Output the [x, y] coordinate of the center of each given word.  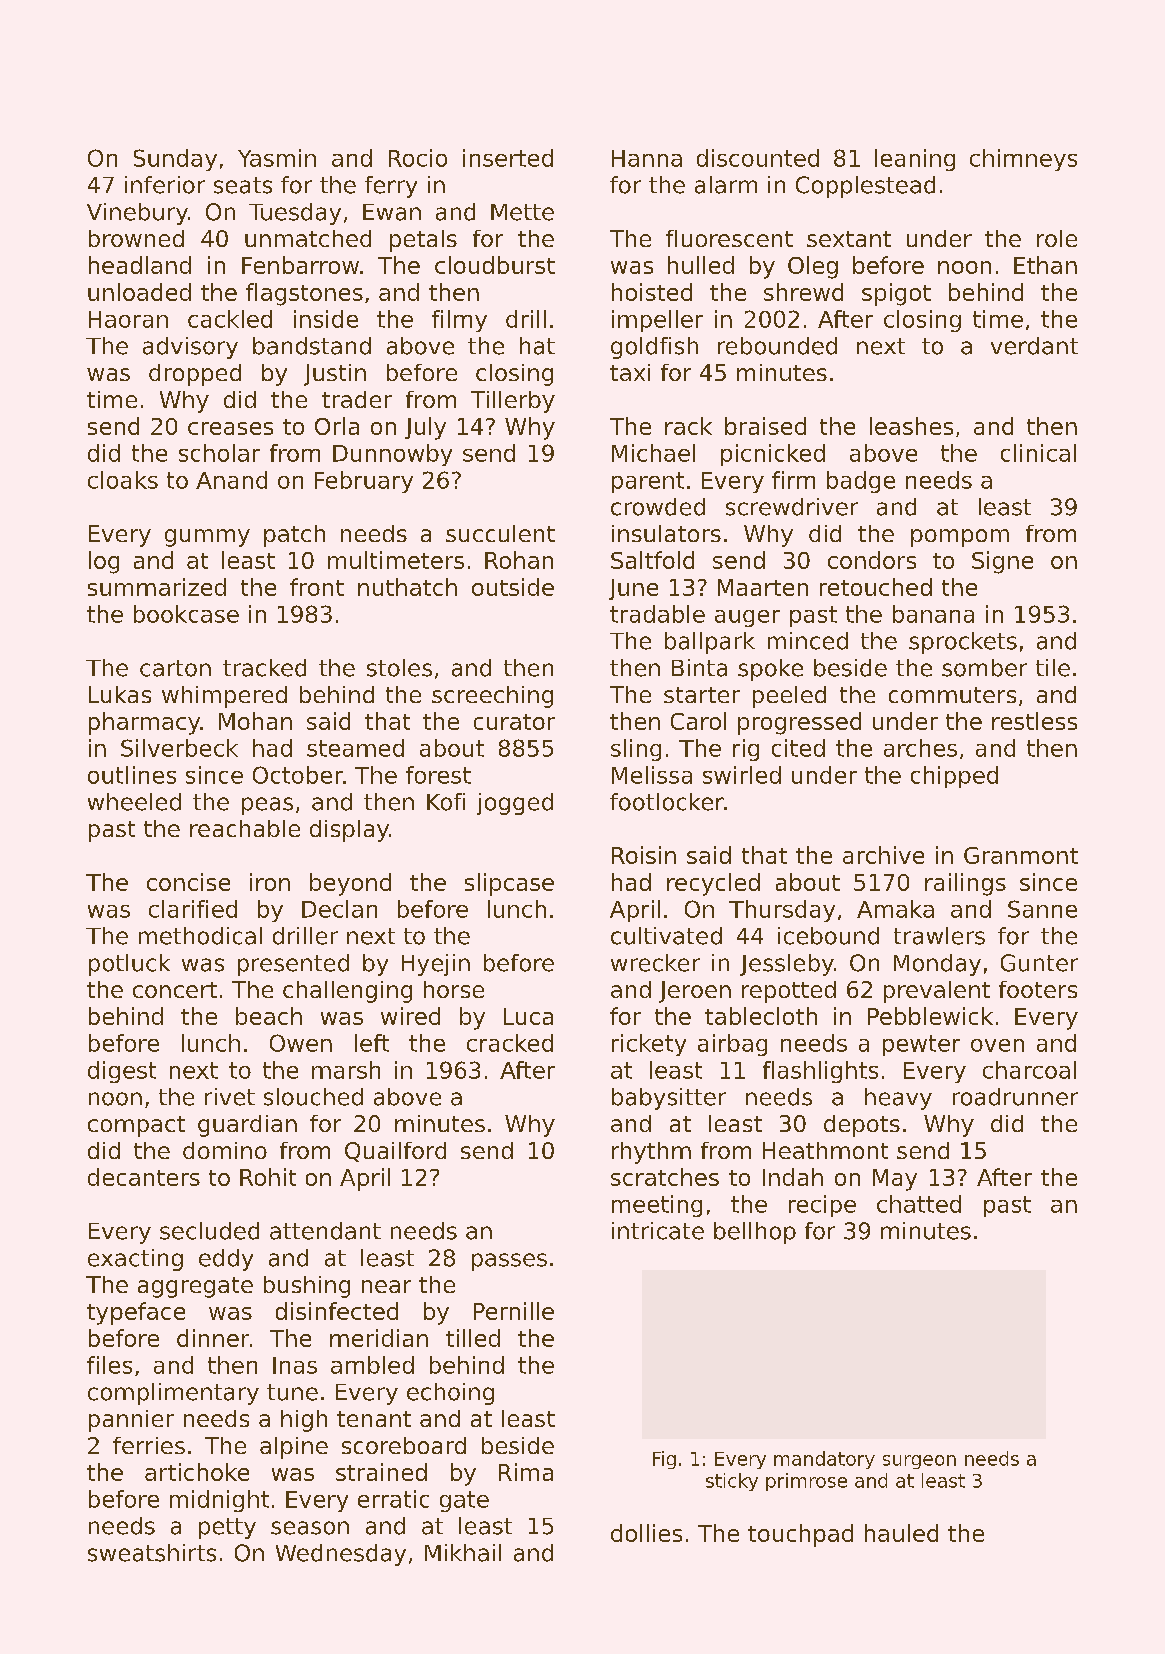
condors [872, 560]
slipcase [509, 884]
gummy [207, 538]
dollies [646, 1533]
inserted [508, 158]
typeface [136, 1313]
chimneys [1023, 160]
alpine [294, 1448]
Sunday [175, 160]
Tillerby [513, 402]
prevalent [937, 992]
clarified [193, 909]
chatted [919, 1204]
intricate [658, 1231]
